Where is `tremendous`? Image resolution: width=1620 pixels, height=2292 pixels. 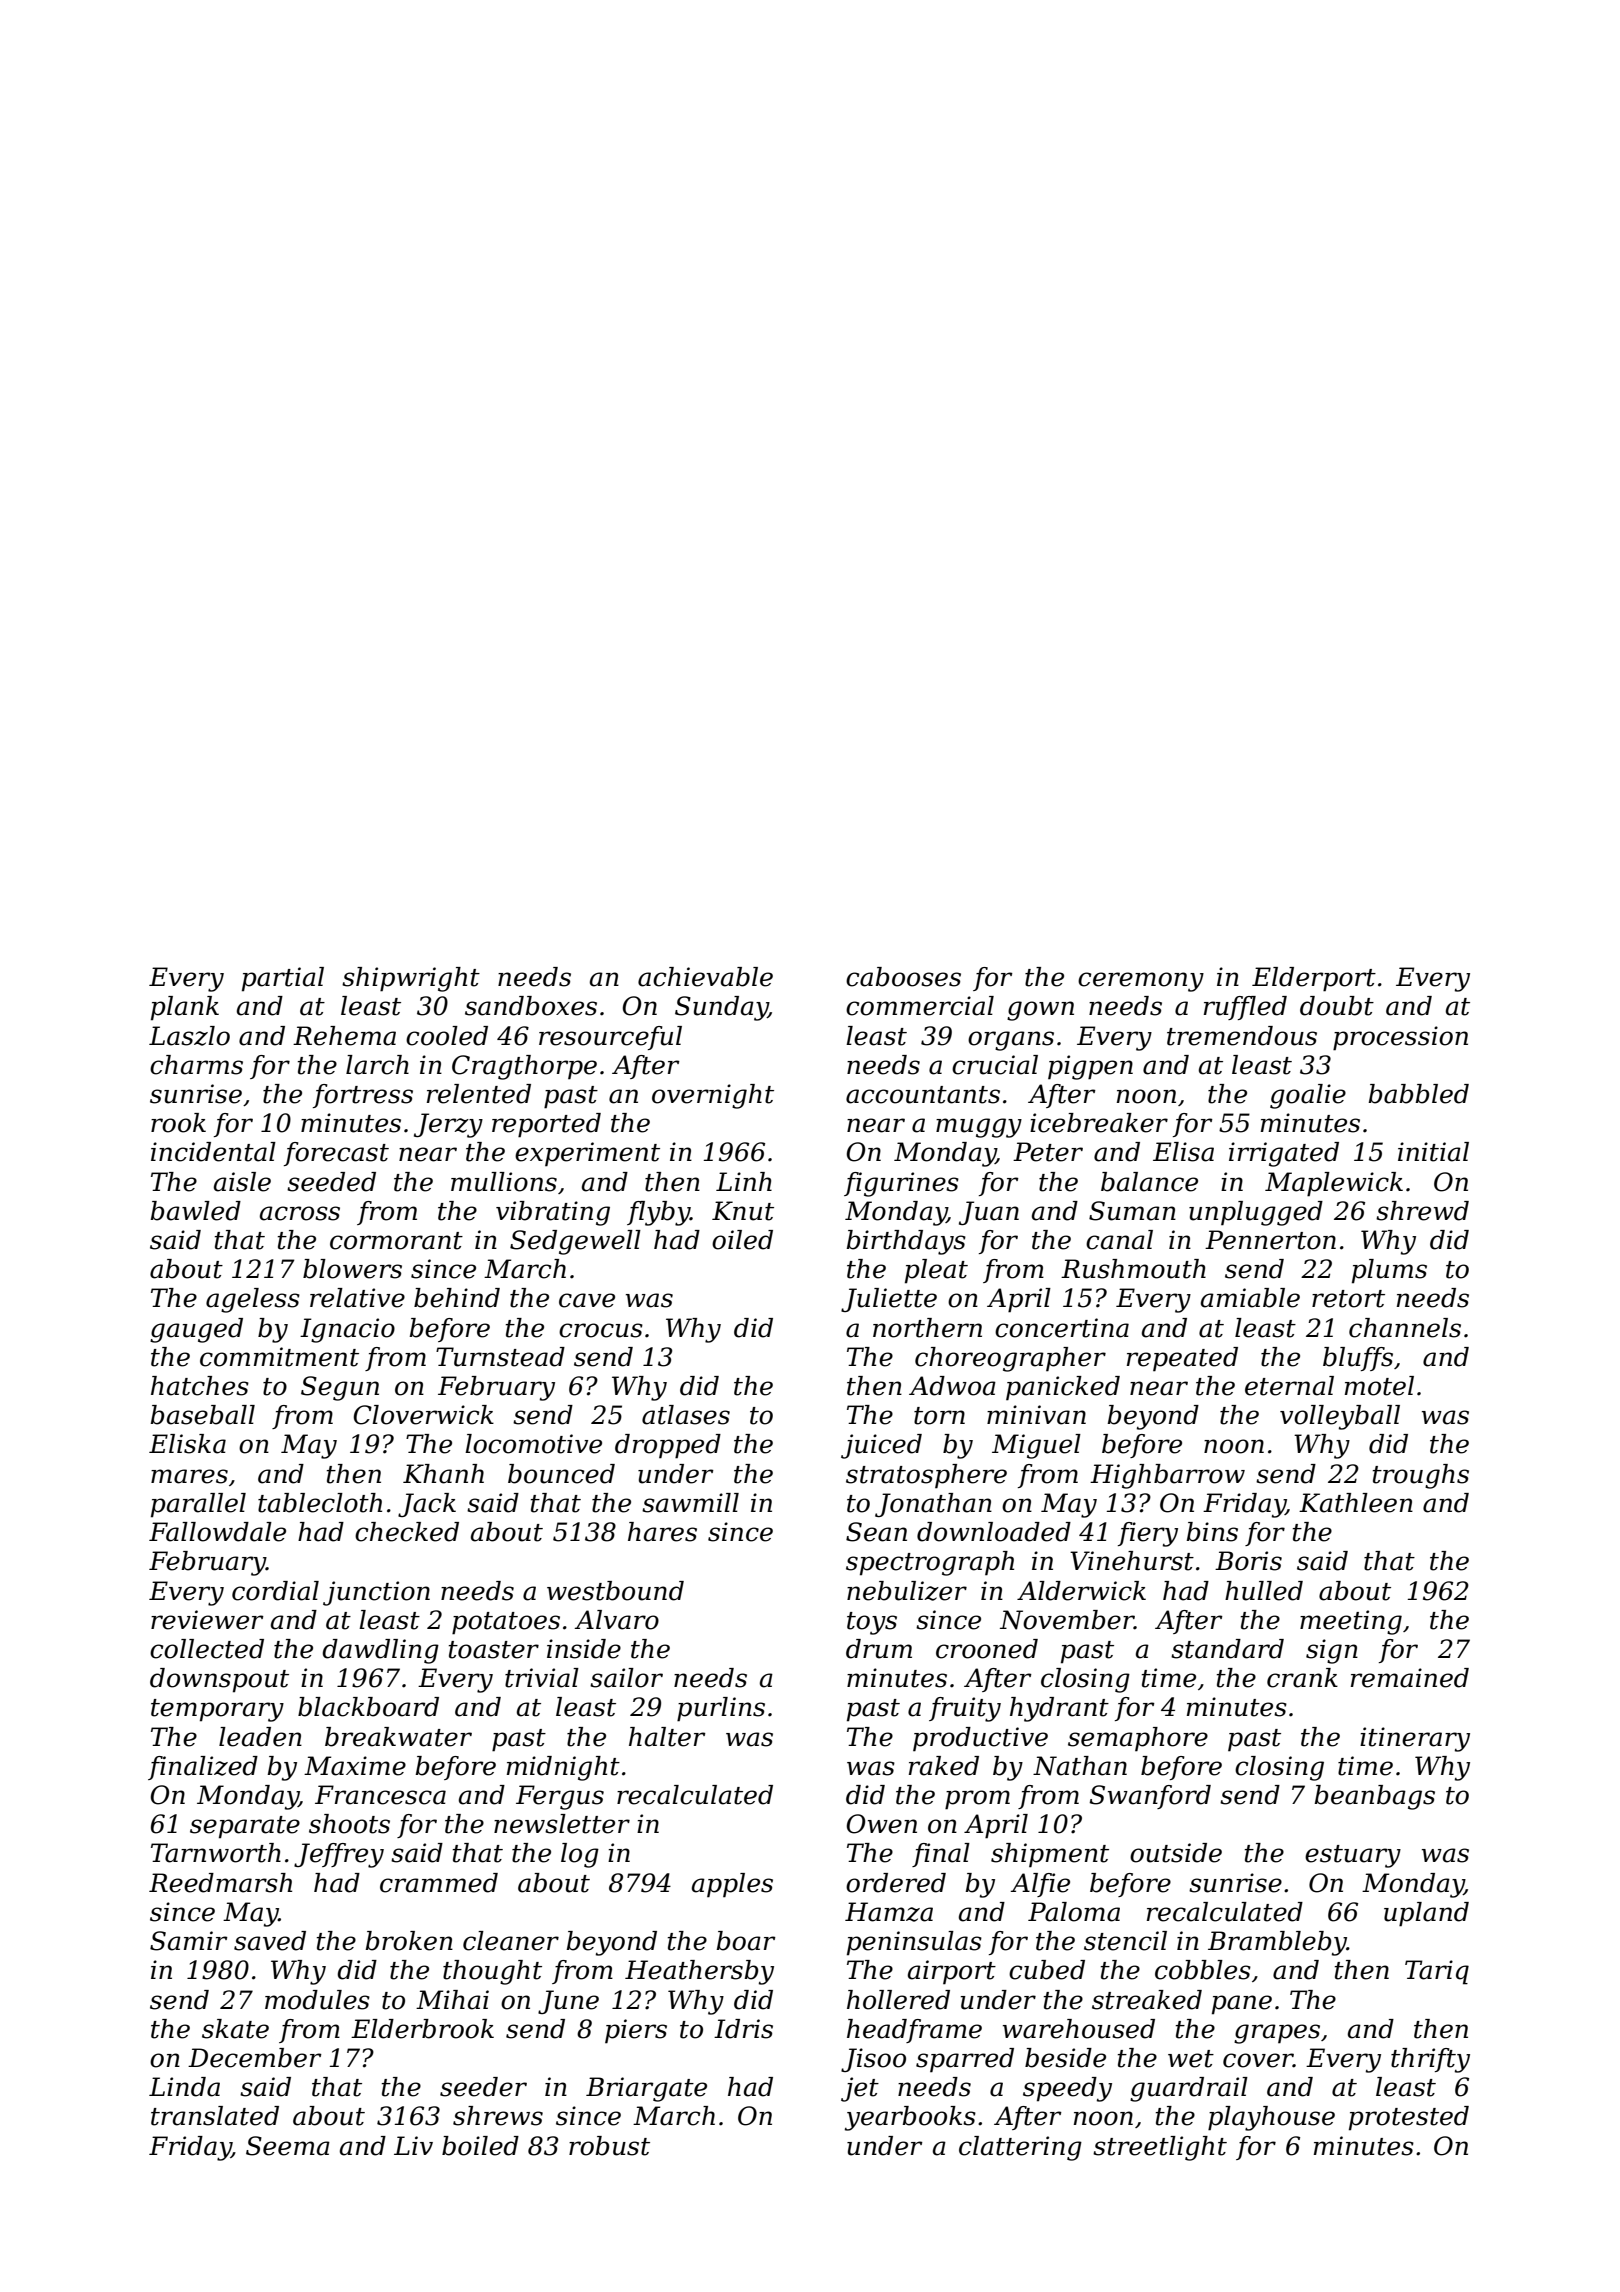 tremendous is located at coordinates (1242, 1036).
